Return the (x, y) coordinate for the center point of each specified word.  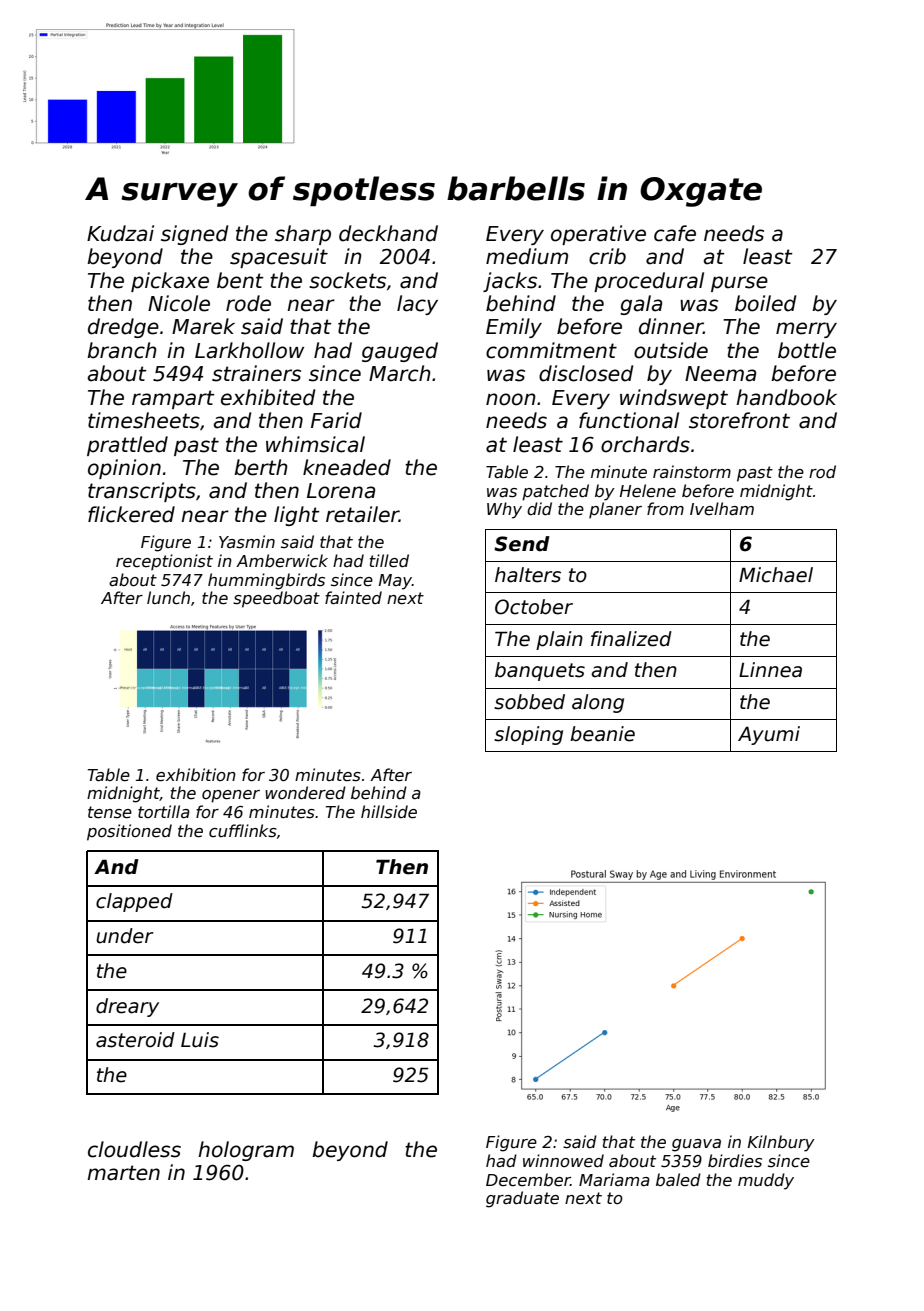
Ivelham (722, 509)
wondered (305, 793)
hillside (389, 812)
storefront (739, 420)
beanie (602, 734)
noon (511, 399)
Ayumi (769, 735)
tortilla (164, 811)
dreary (127, 1007)
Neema (720, 374)
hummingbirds (266, 581)
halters (528, 575)
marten (123, 1173)
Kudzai (120, 233)
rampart (173, 399)
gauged (400, 352)
